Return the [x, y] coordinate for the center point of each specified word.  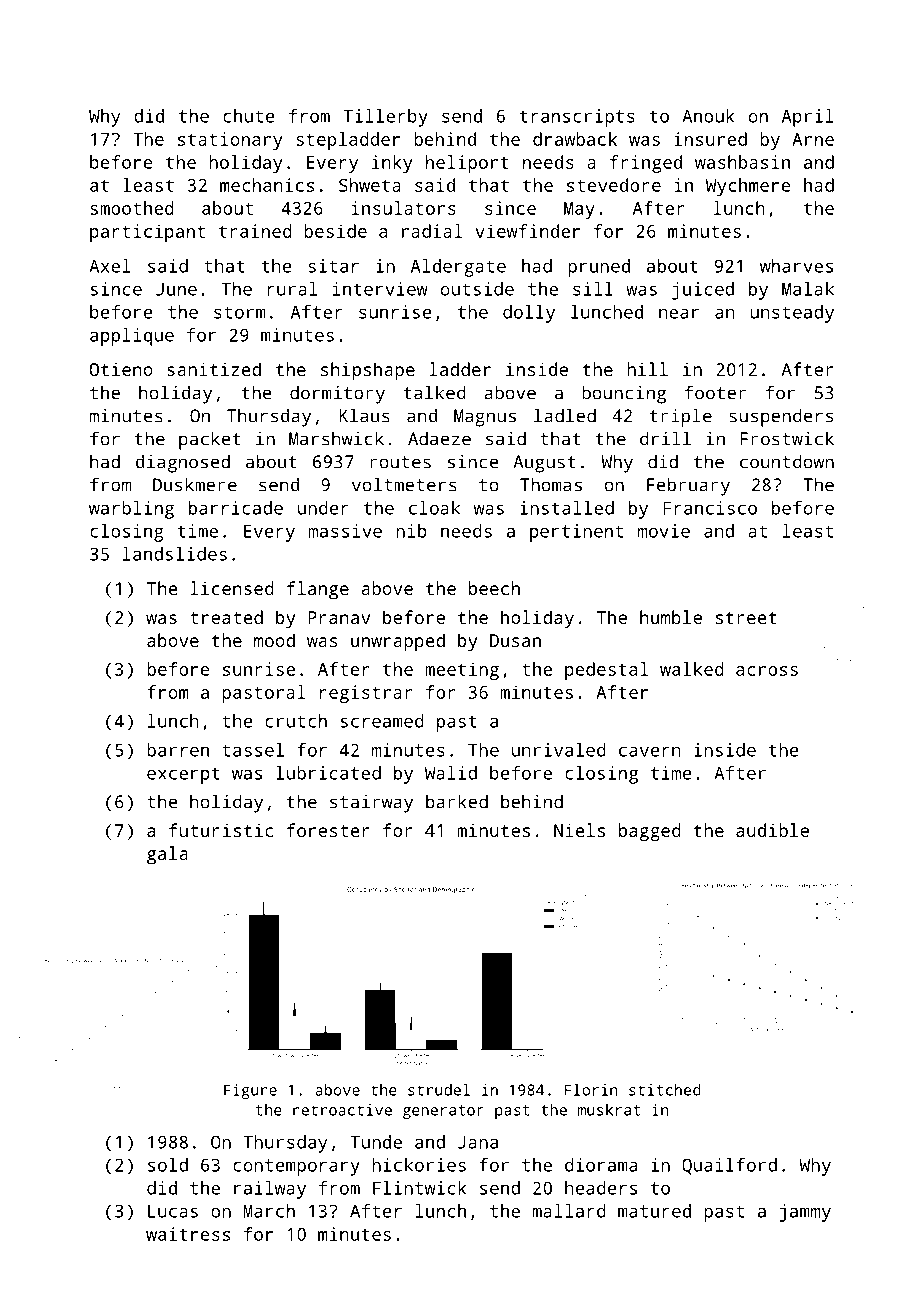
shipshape [368, 371]
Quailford [729, 1166]
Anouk [708, 116]
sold [168, 1165]
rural [292, 289]
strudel [439, 1090]
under [323, 508]
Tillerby [385, 118]
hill [647, 369]
